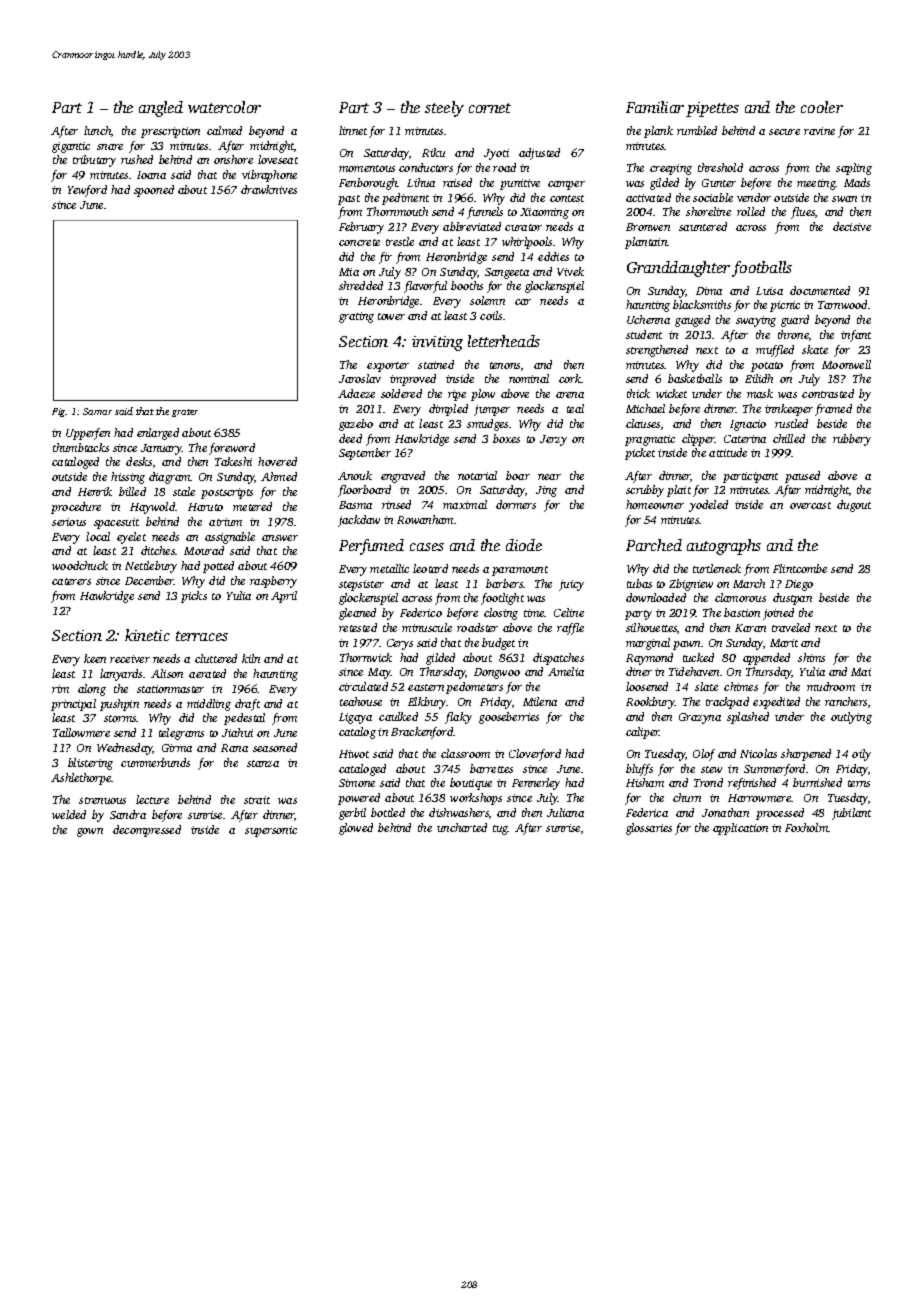 The height and width of the page is (1308, 924). Describe the element at coordinates (59, 412) in the page. I see `Fig` at that location.
